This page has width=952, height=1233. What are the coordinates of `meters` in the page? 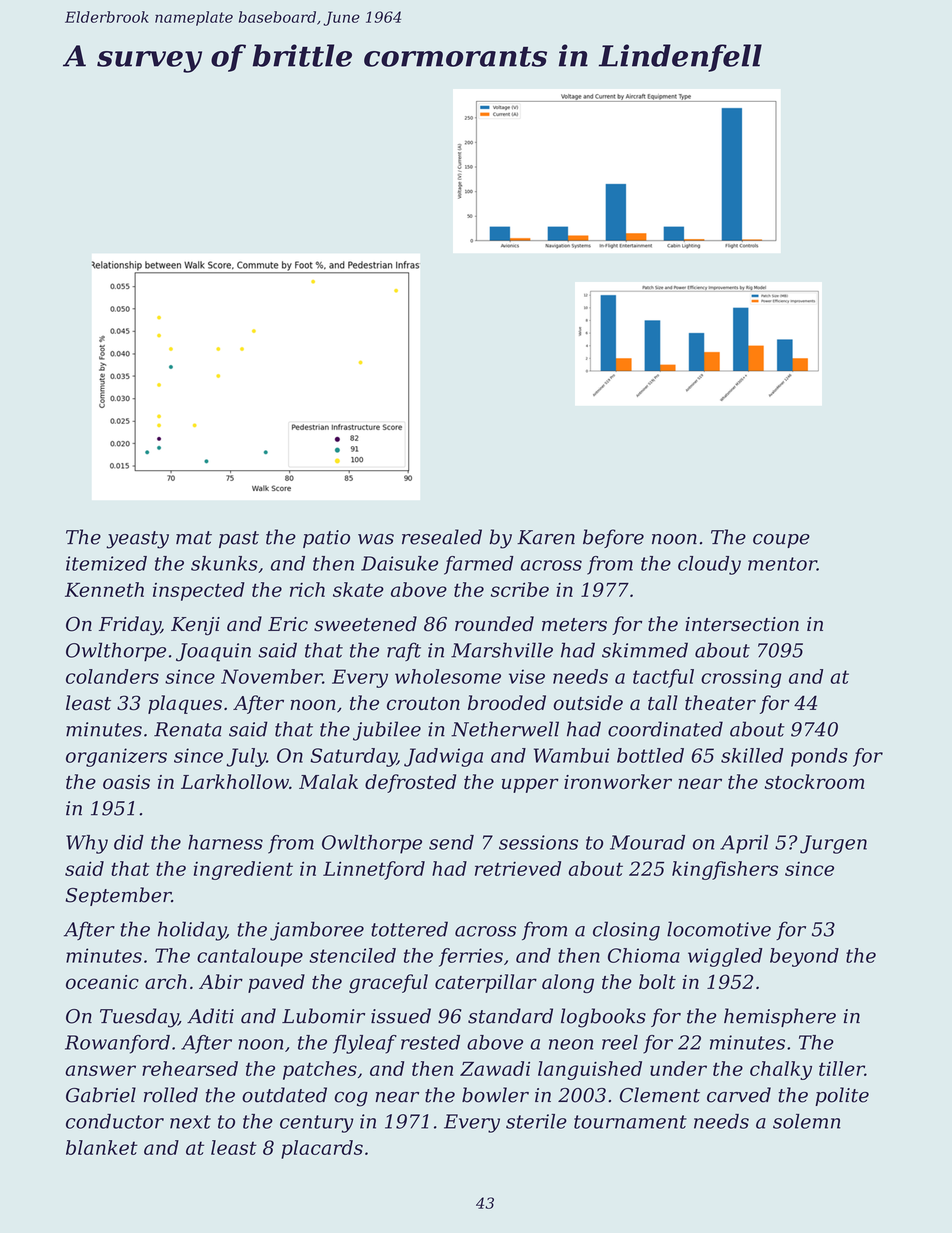 It's located at (574, 625).
